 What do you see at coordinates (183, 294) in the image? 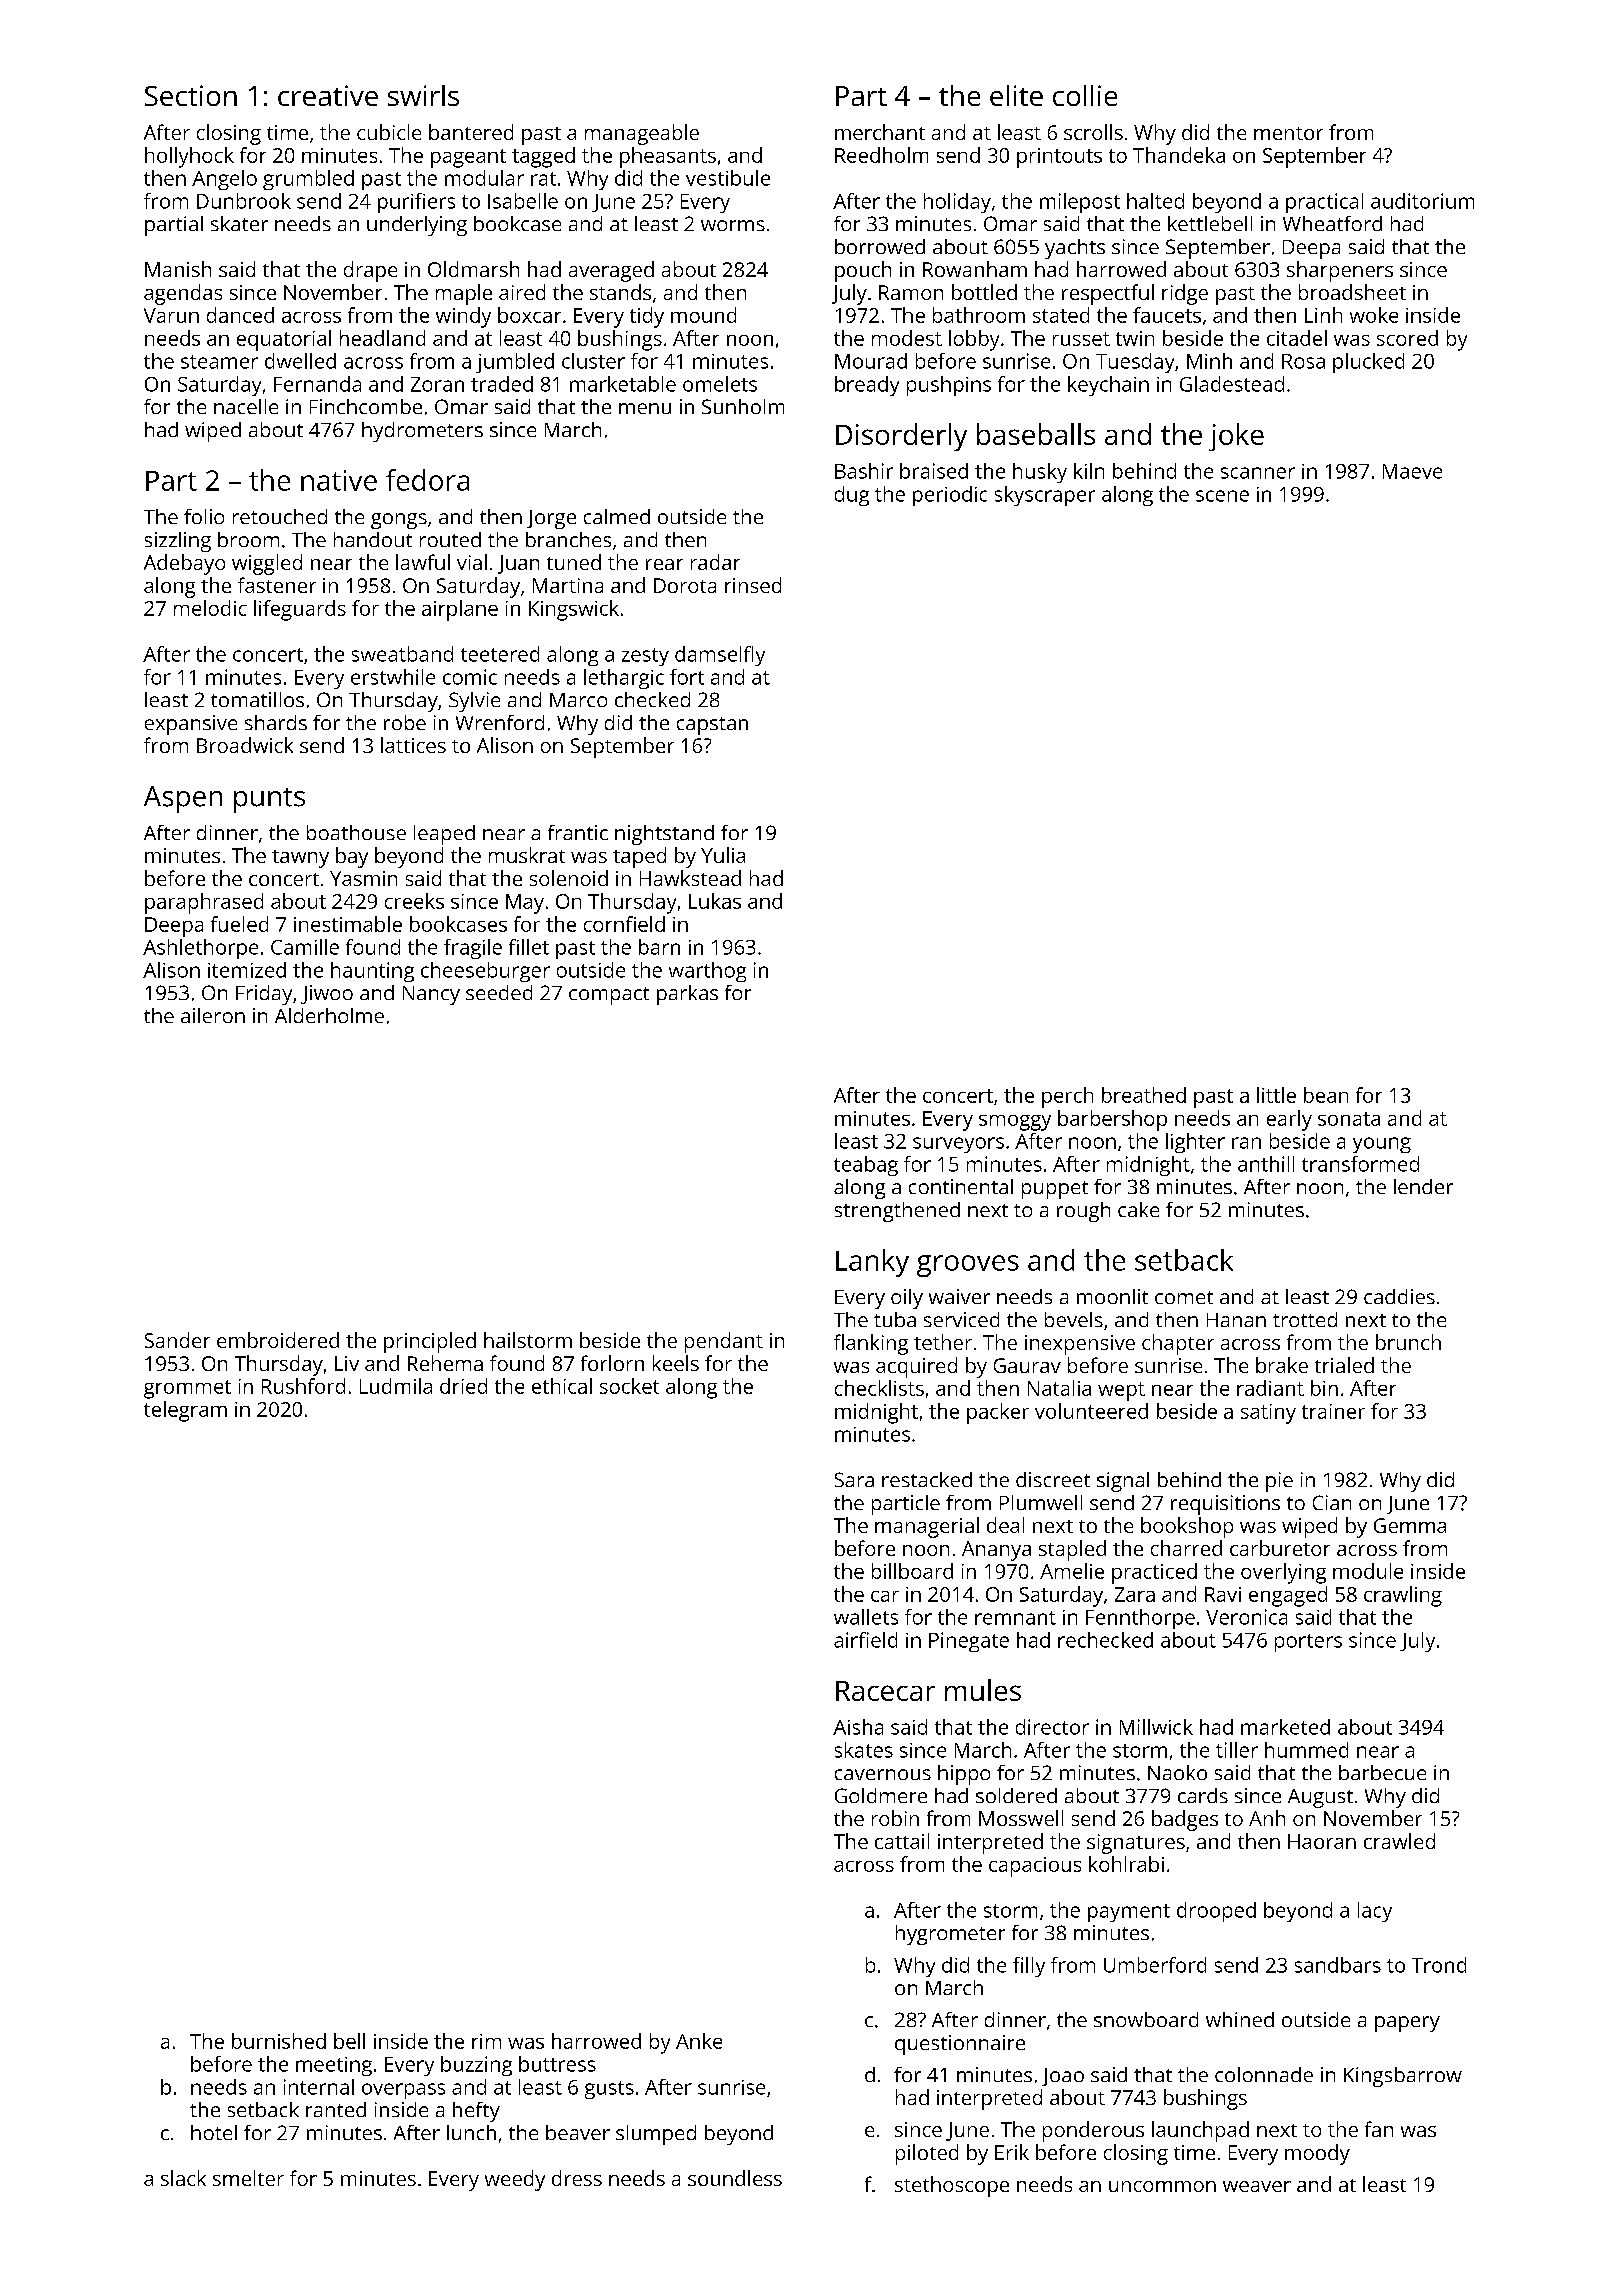
I see `agendas` at bounding box center [183, 294].
